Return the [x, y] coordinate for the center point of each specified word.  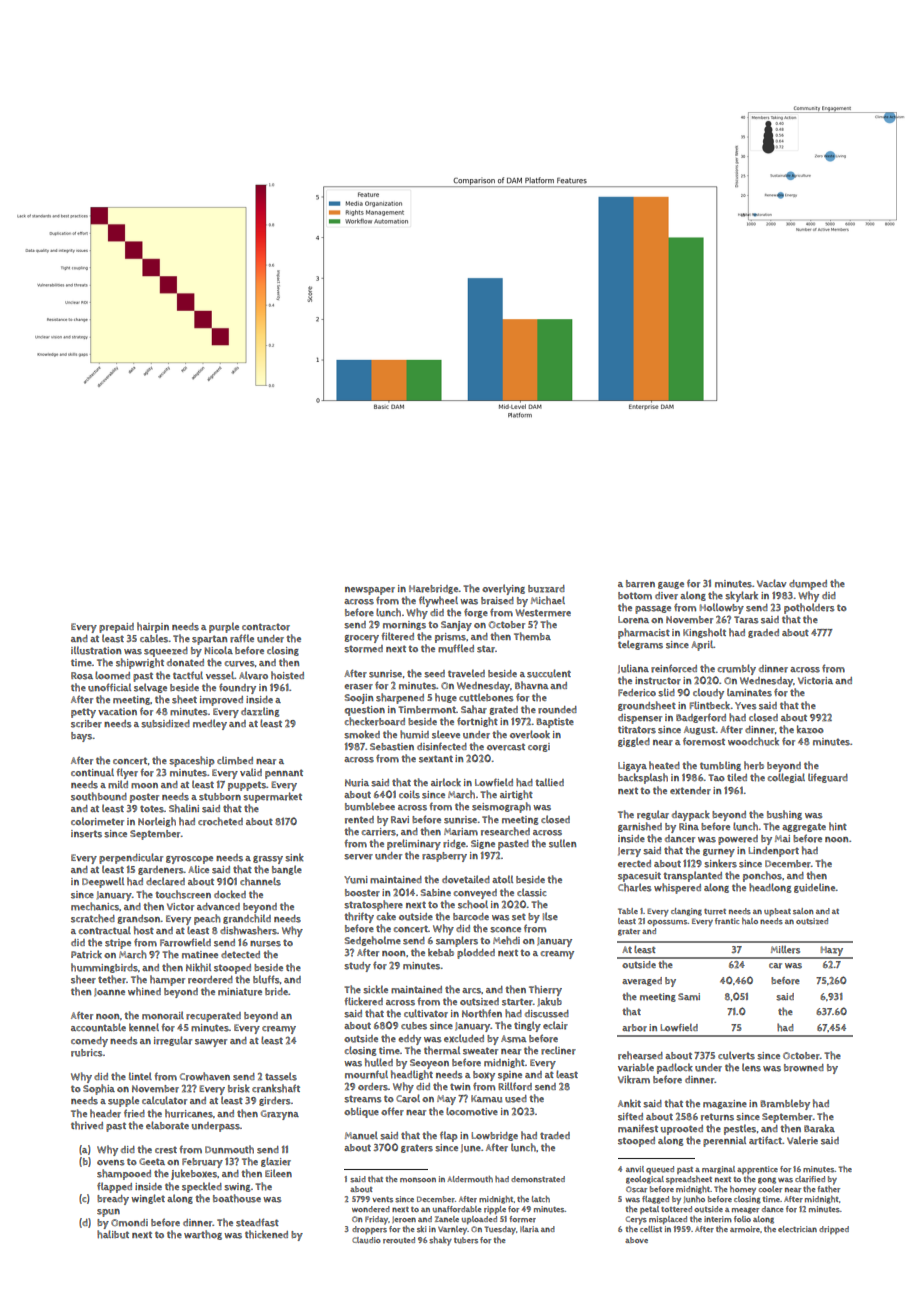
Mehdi [506, 940]
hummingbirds [104, 968]
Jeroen [404, 1219]
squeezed [166, 652]
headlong [770, 888]
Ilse [550, 916]
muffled [456, 648]
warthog [203, 1235]
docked [230, 894]
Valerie [802, 1140]
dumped [808, 585]
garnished [640, 827]
